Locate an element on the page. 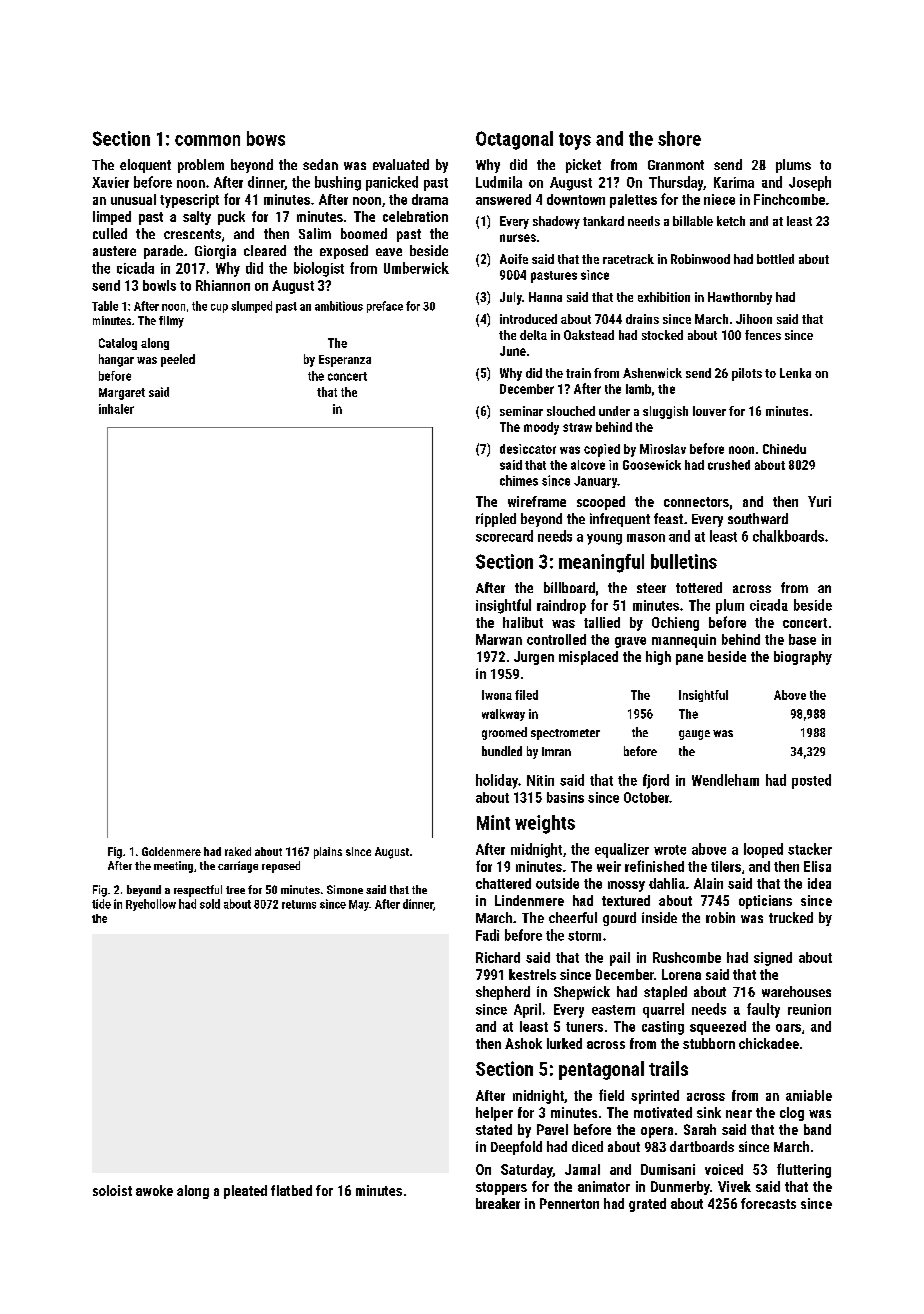  high is located at coordinates (658, 658).
